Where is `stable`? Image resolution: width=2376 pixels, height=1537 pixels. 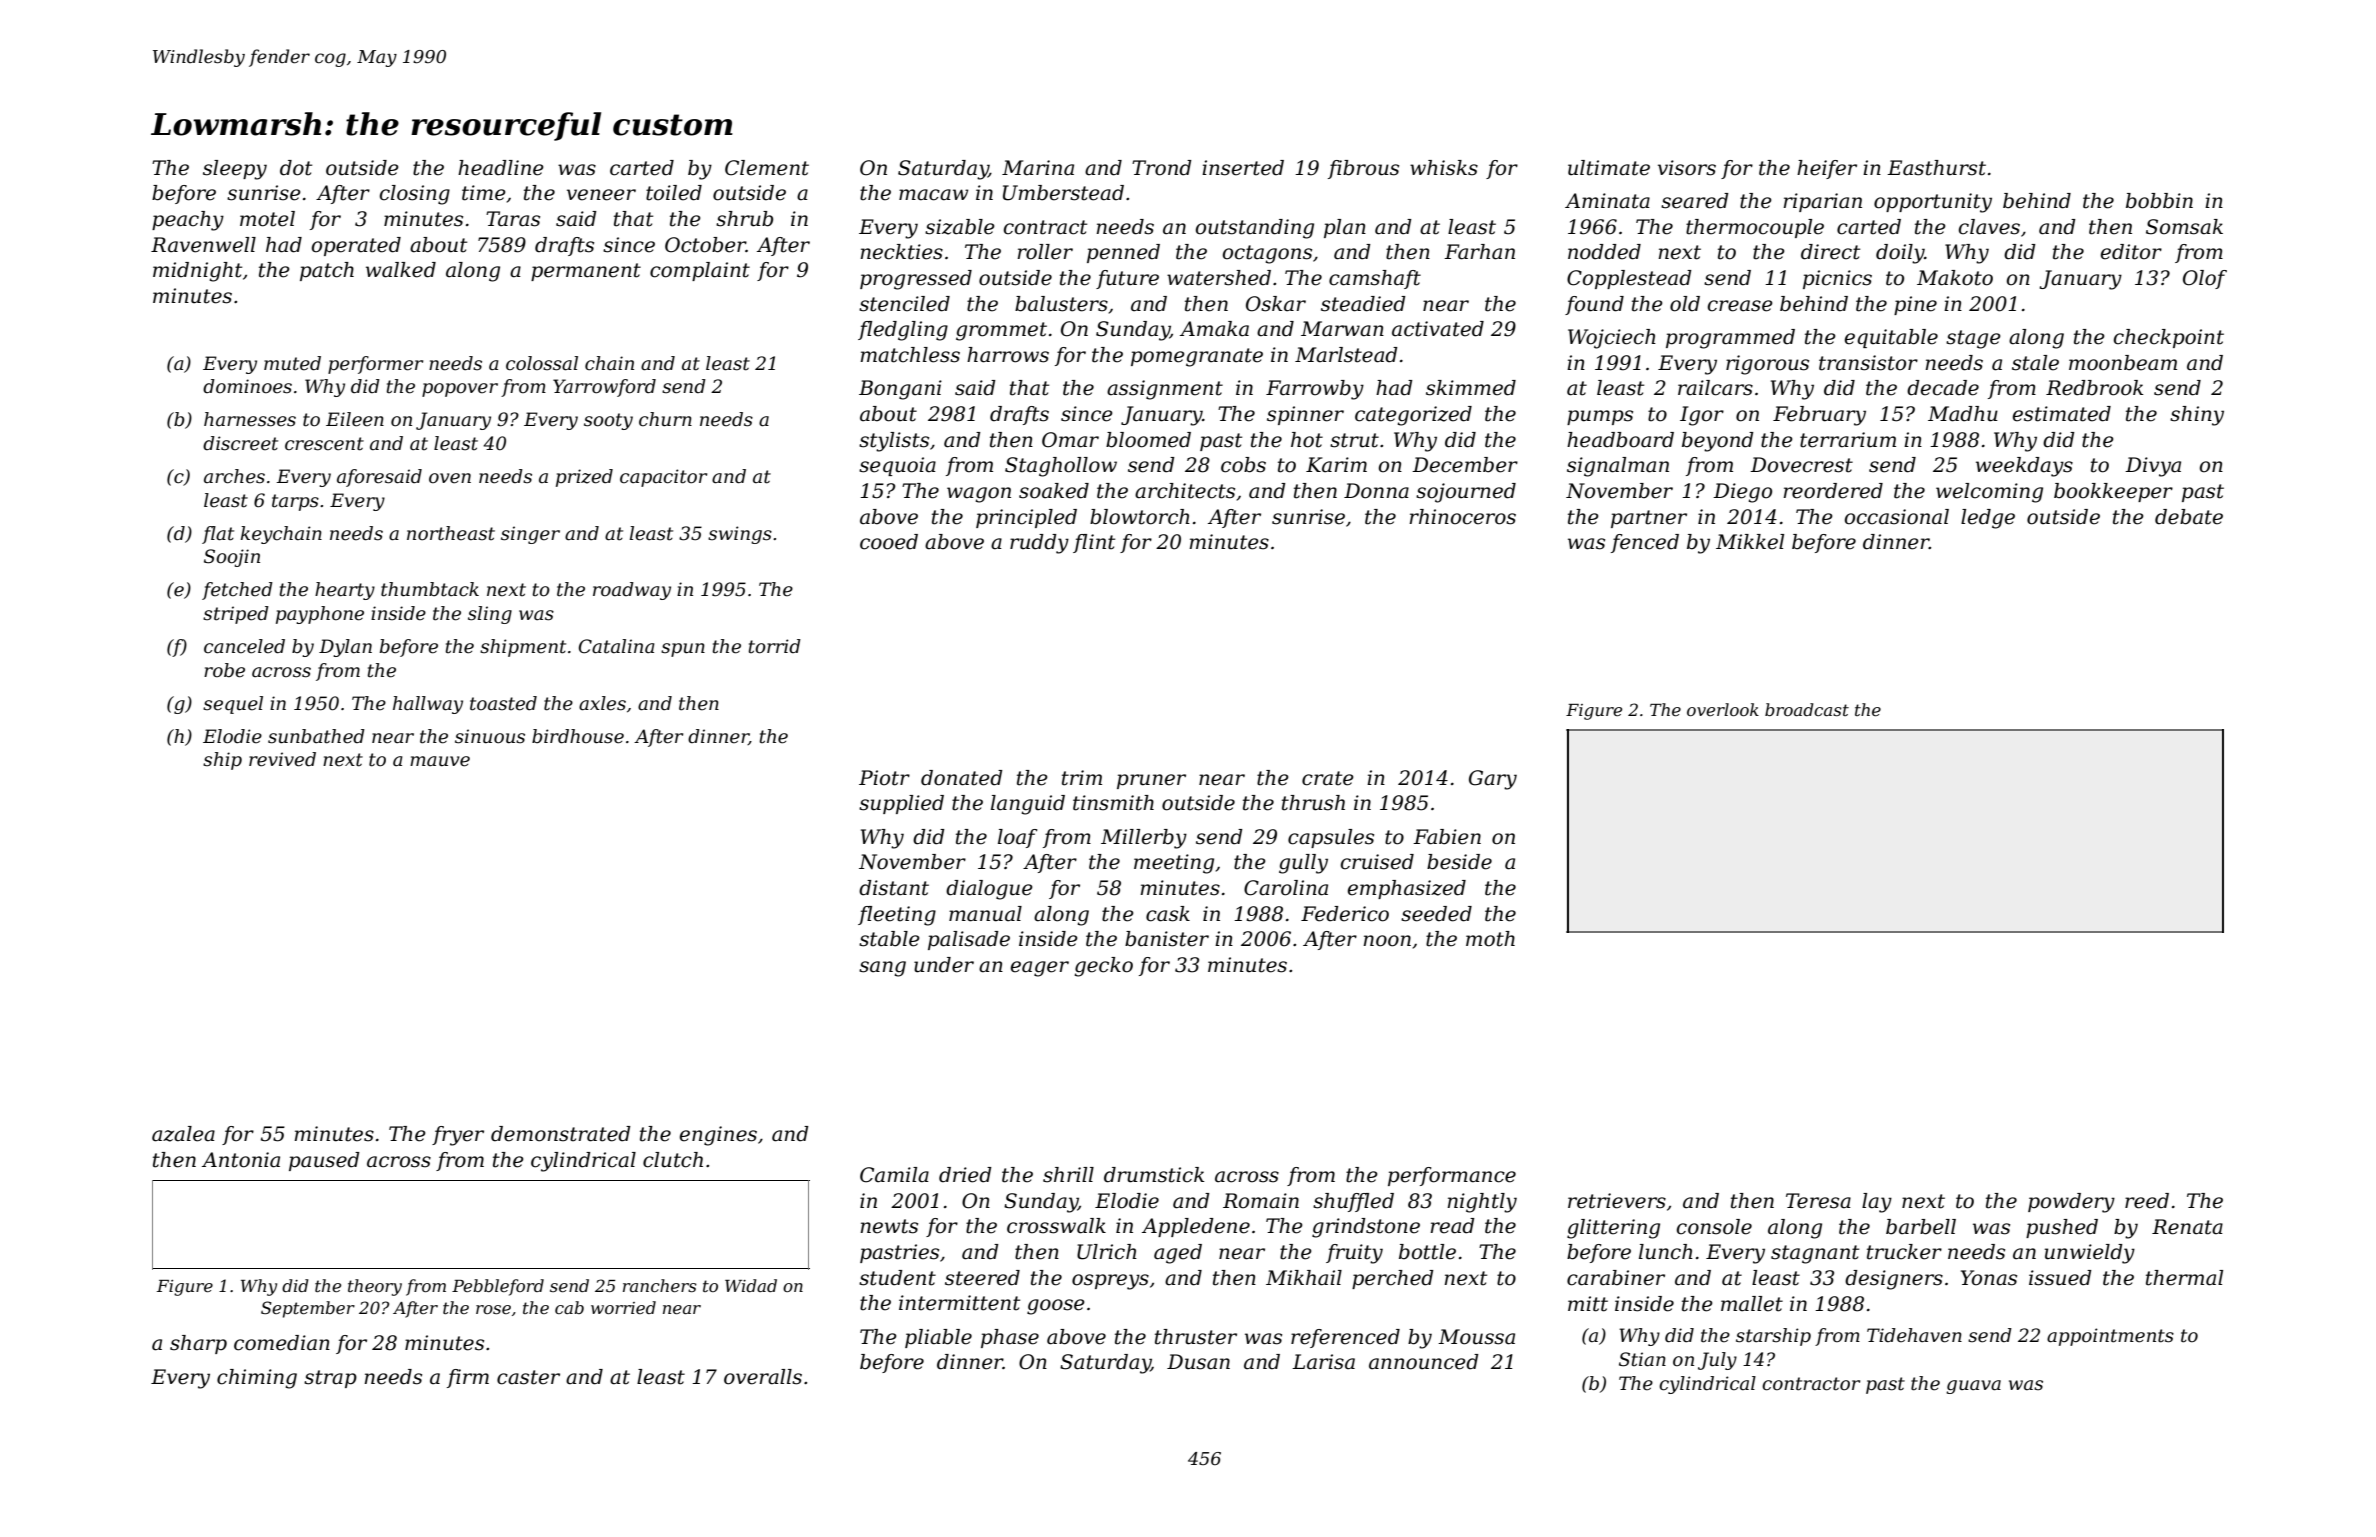
stable is located at coordinates (889, 939).
